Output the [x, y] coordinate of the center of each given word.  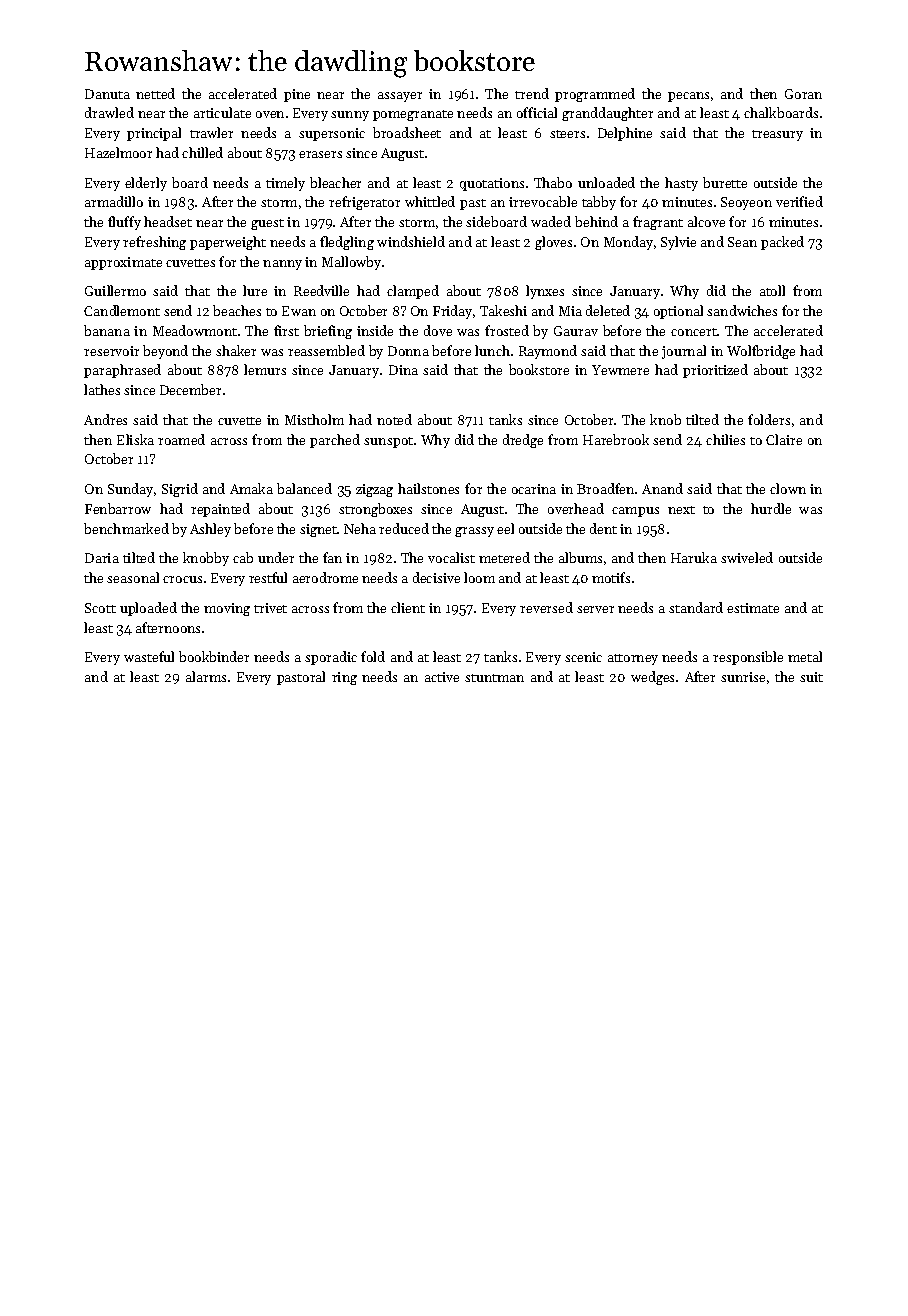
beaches [237, 310]
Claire [784, 439]
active [442, 677]
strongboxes [375, 510]
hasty [681, 184]
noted [394, 419]
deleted [608, 310]
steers [567, 134]
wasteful [149, 656]
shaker [236, 350]
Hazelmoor [118, 152]
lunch [492, 350]
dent [603, 528]
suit [811, 677]
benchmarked [126, 528]
